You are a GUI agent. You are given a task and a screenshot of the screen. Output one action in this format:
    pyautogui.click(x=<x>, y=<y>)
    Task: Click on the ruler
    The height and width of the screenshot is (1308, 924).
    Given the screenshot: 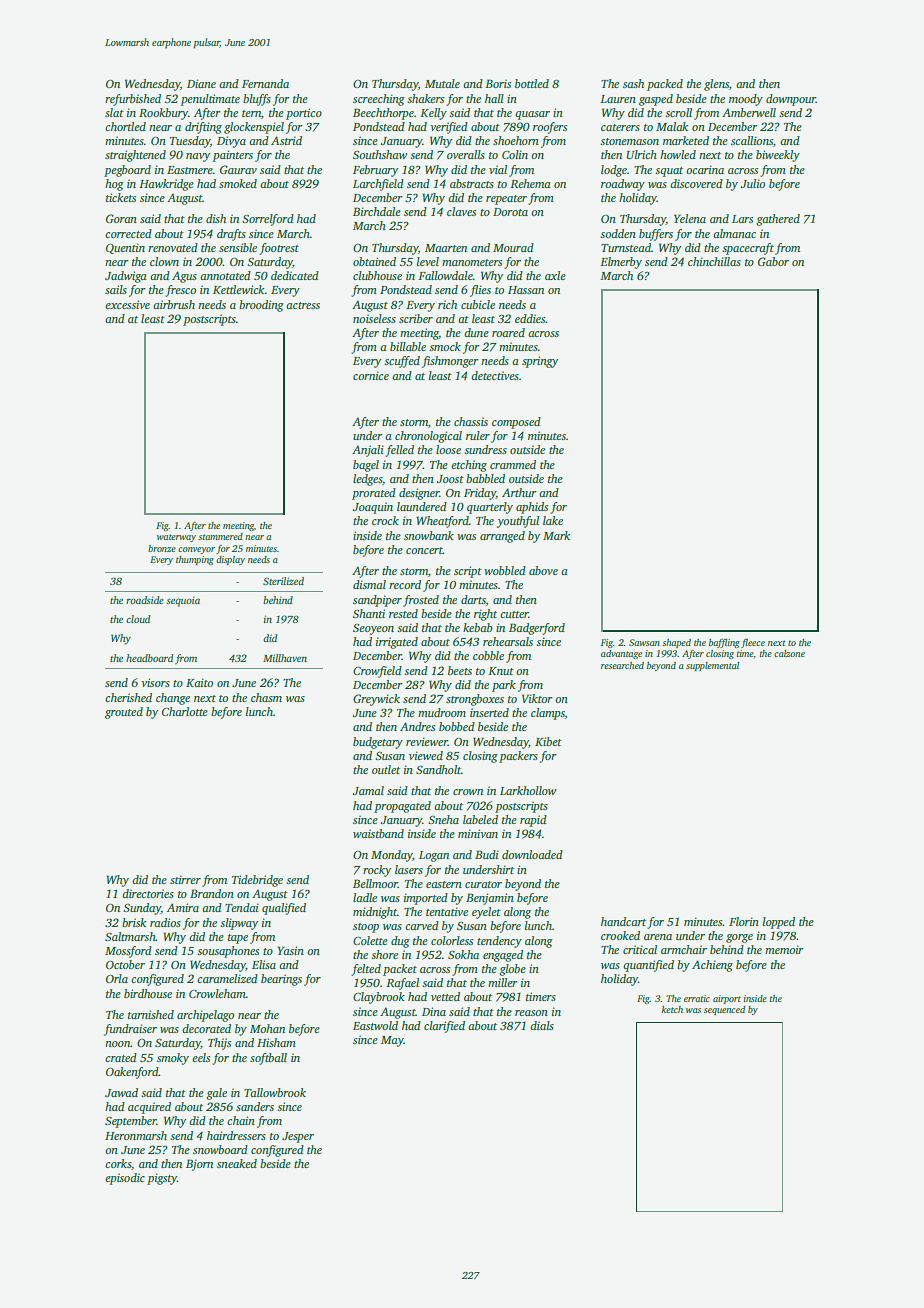 What is the action you would take?
    pyautogui.click(x=478, y=435)
